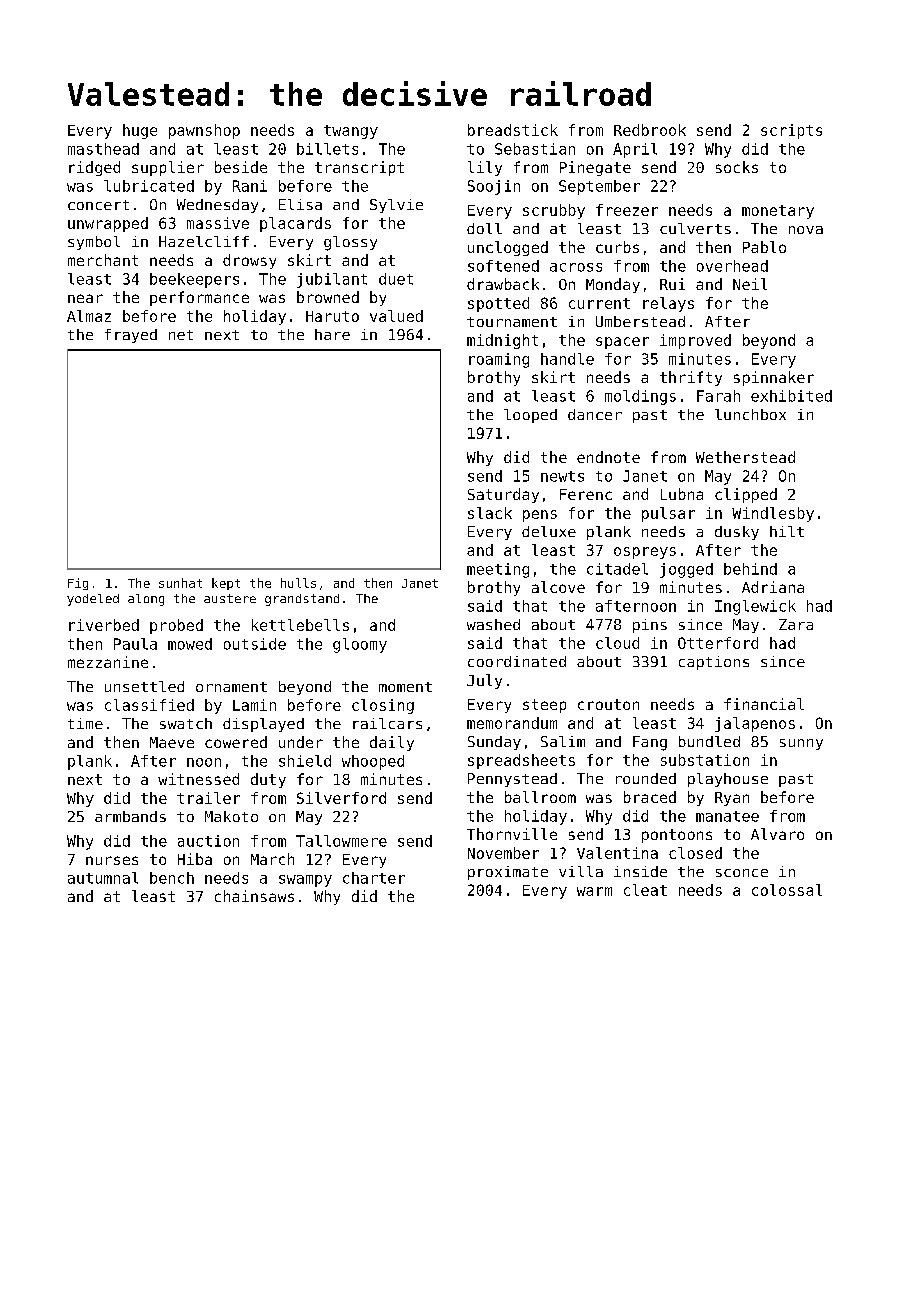 This screenshot has width=908, height=1316. I want to click on Alvaro, so click(777, 834).
